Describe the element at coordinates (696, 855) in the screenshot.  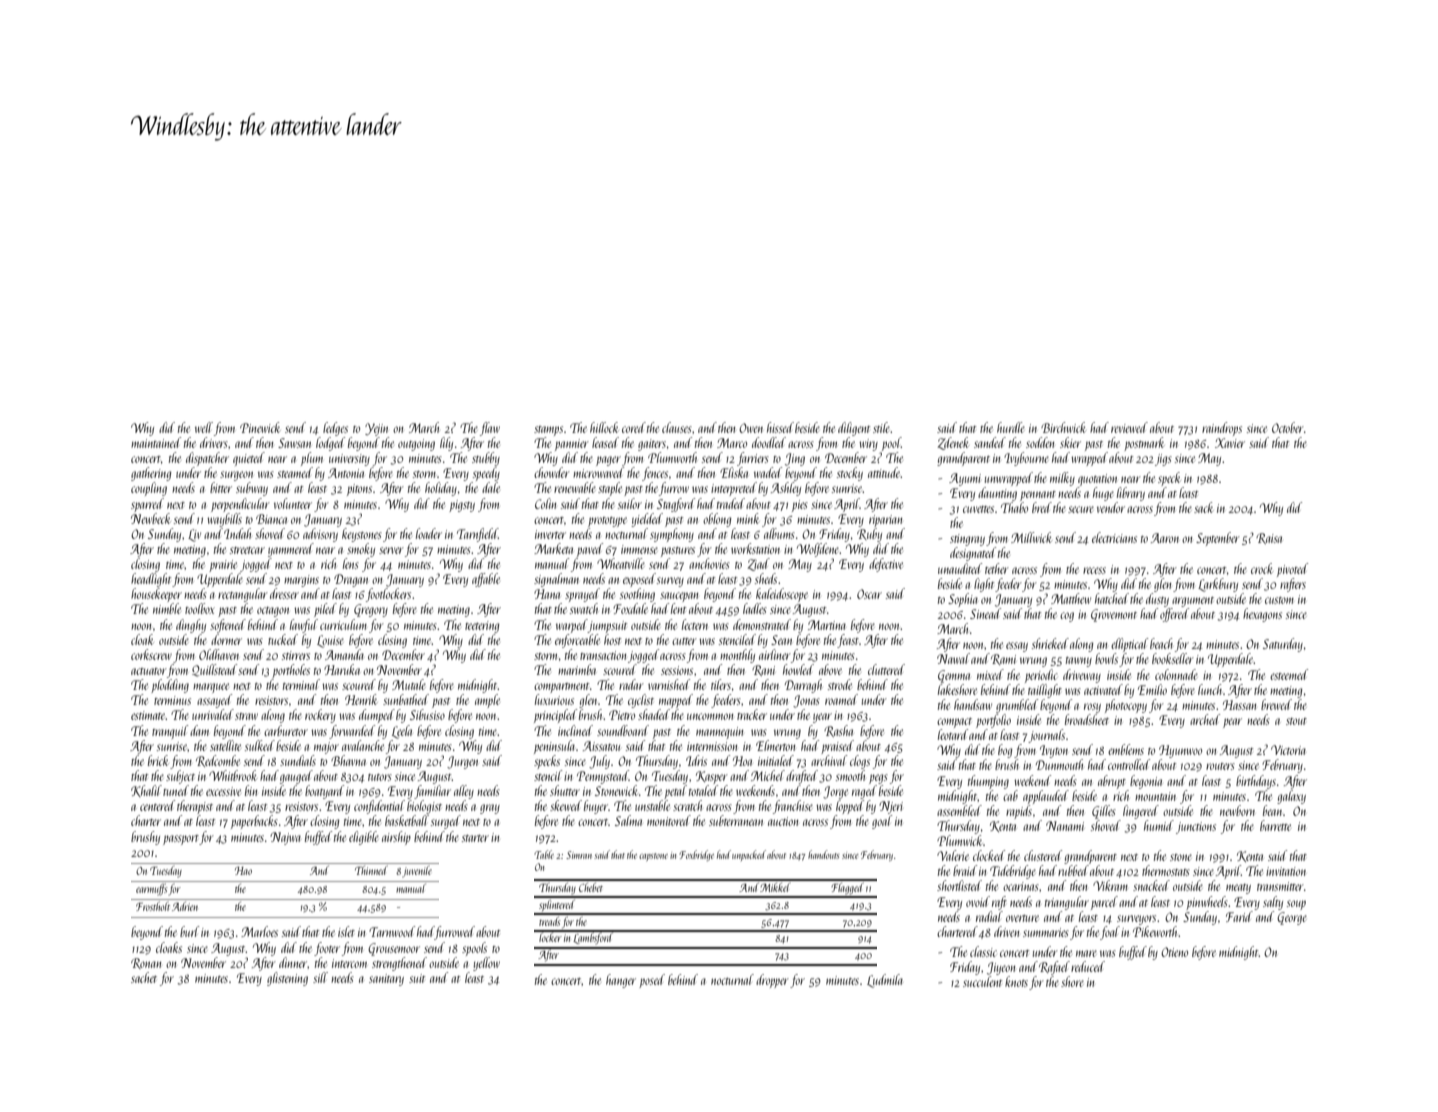
I see `Foxbridge` at that location.
